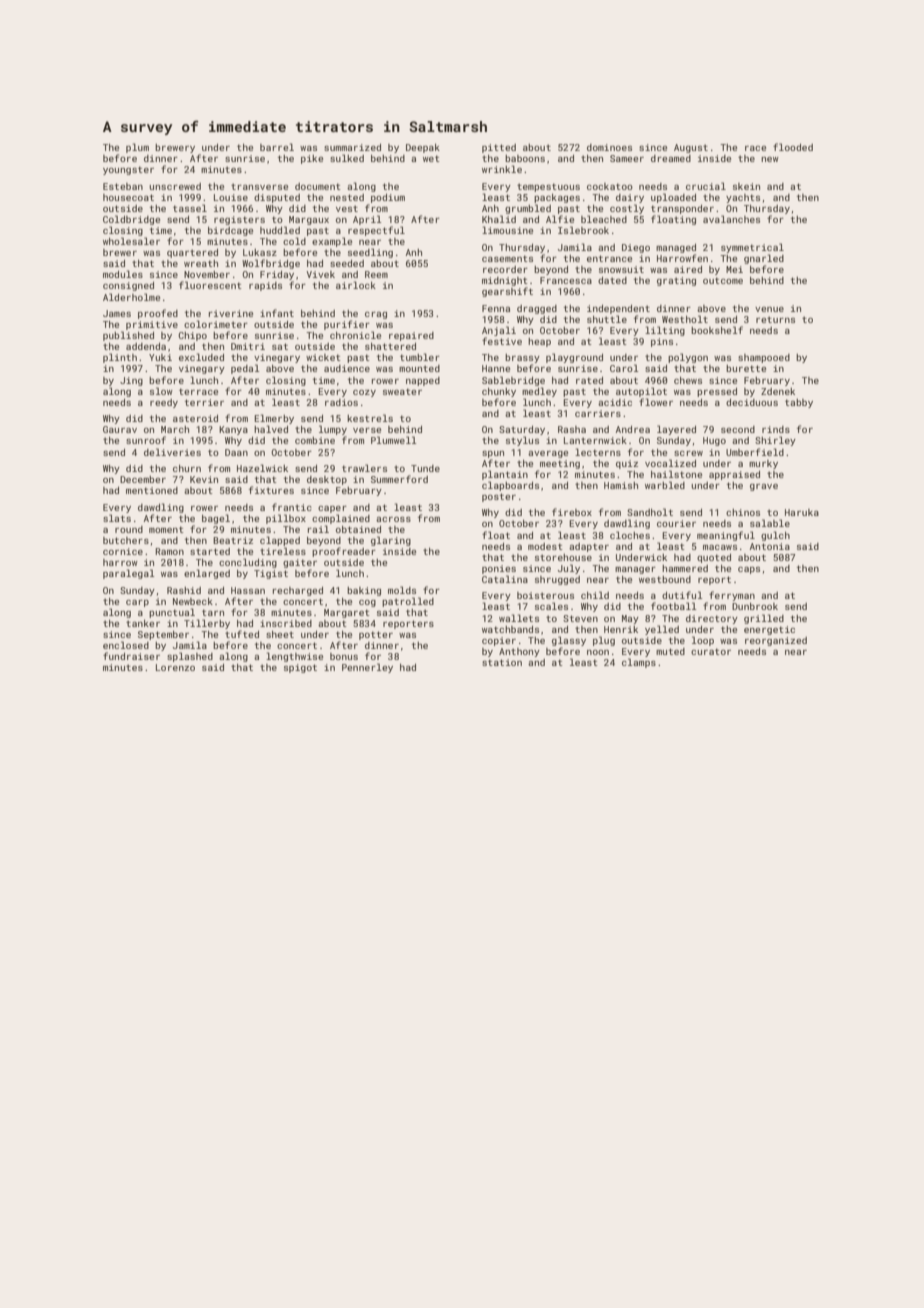 The height and width of the screenshot is (1308, 924). What do you see at coordinates (793, 147) in the screenshot?
I see `flooded` at bounding box center [793, 147].
